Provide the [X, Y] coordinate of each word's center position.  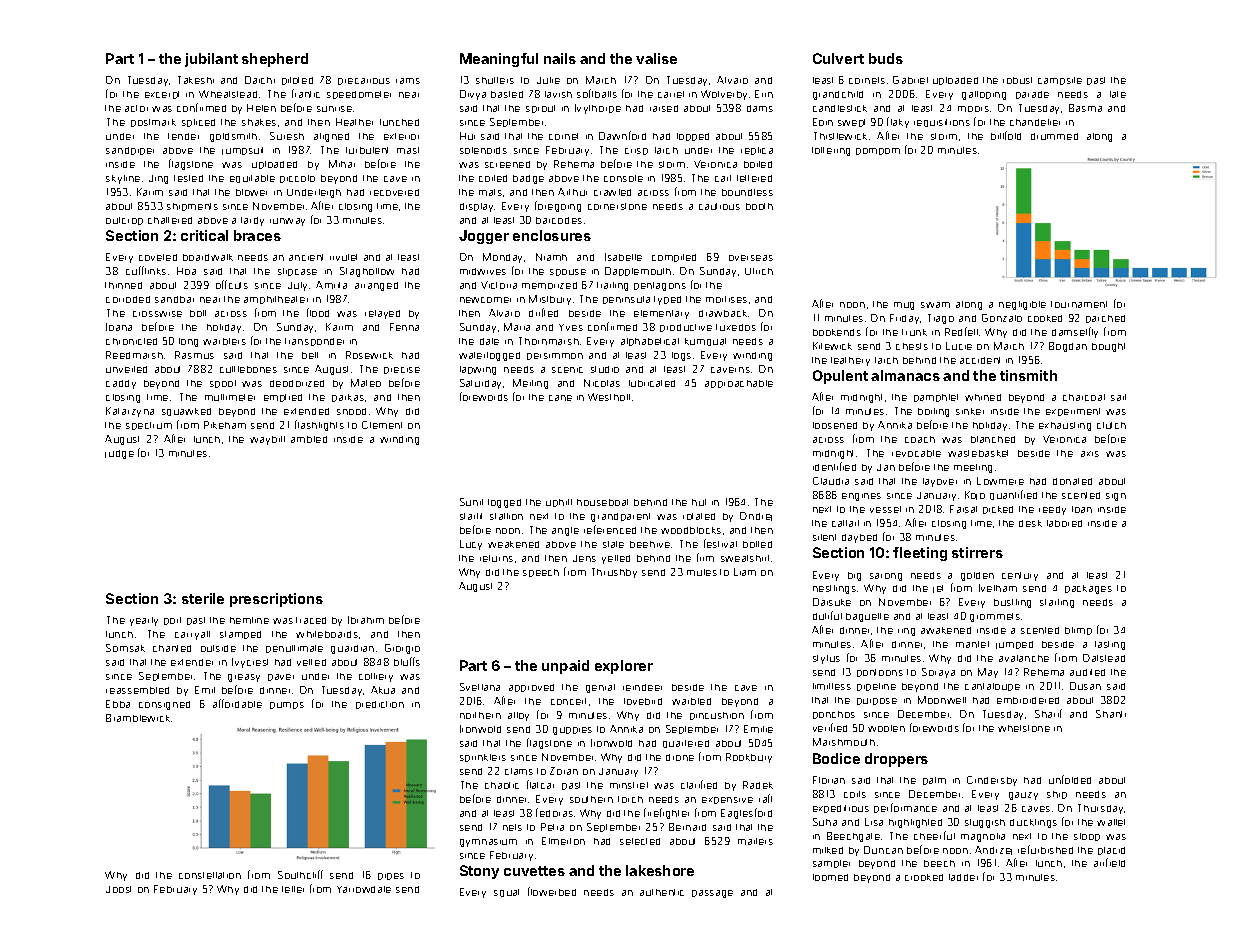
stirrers [977, 552]
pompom [878, 151]
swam [935, 305]
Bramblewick [138, 718]
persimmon [555, 356]
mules [702, 572]
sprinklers [483, 758]
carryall [192, 635]
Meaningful [499, 60]
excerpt [162, 95]
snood [351, 411]
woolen [886, 728]
